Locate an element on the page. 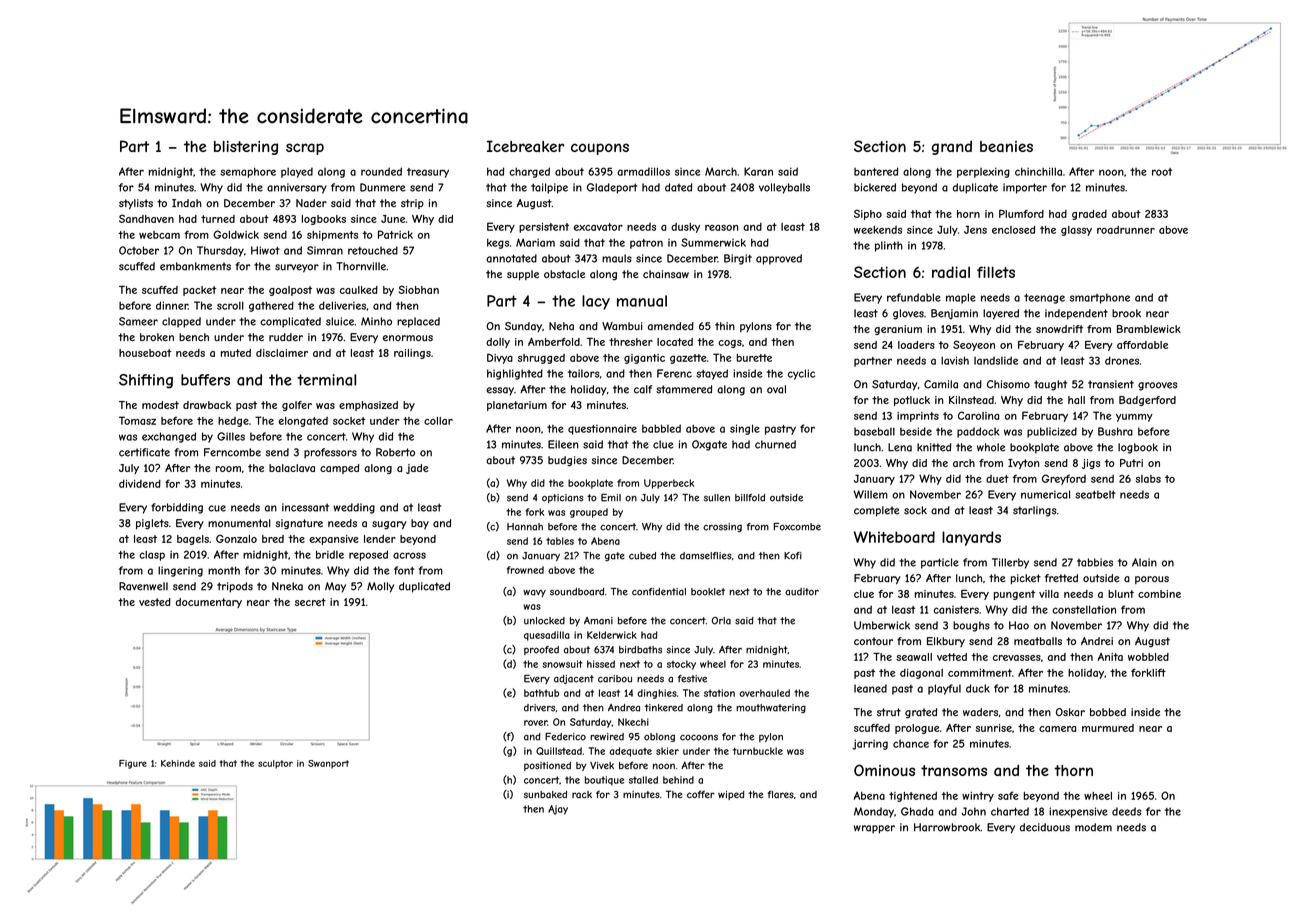 The image size is (1308, 924). blistering is located at coordinates (246, 148).
